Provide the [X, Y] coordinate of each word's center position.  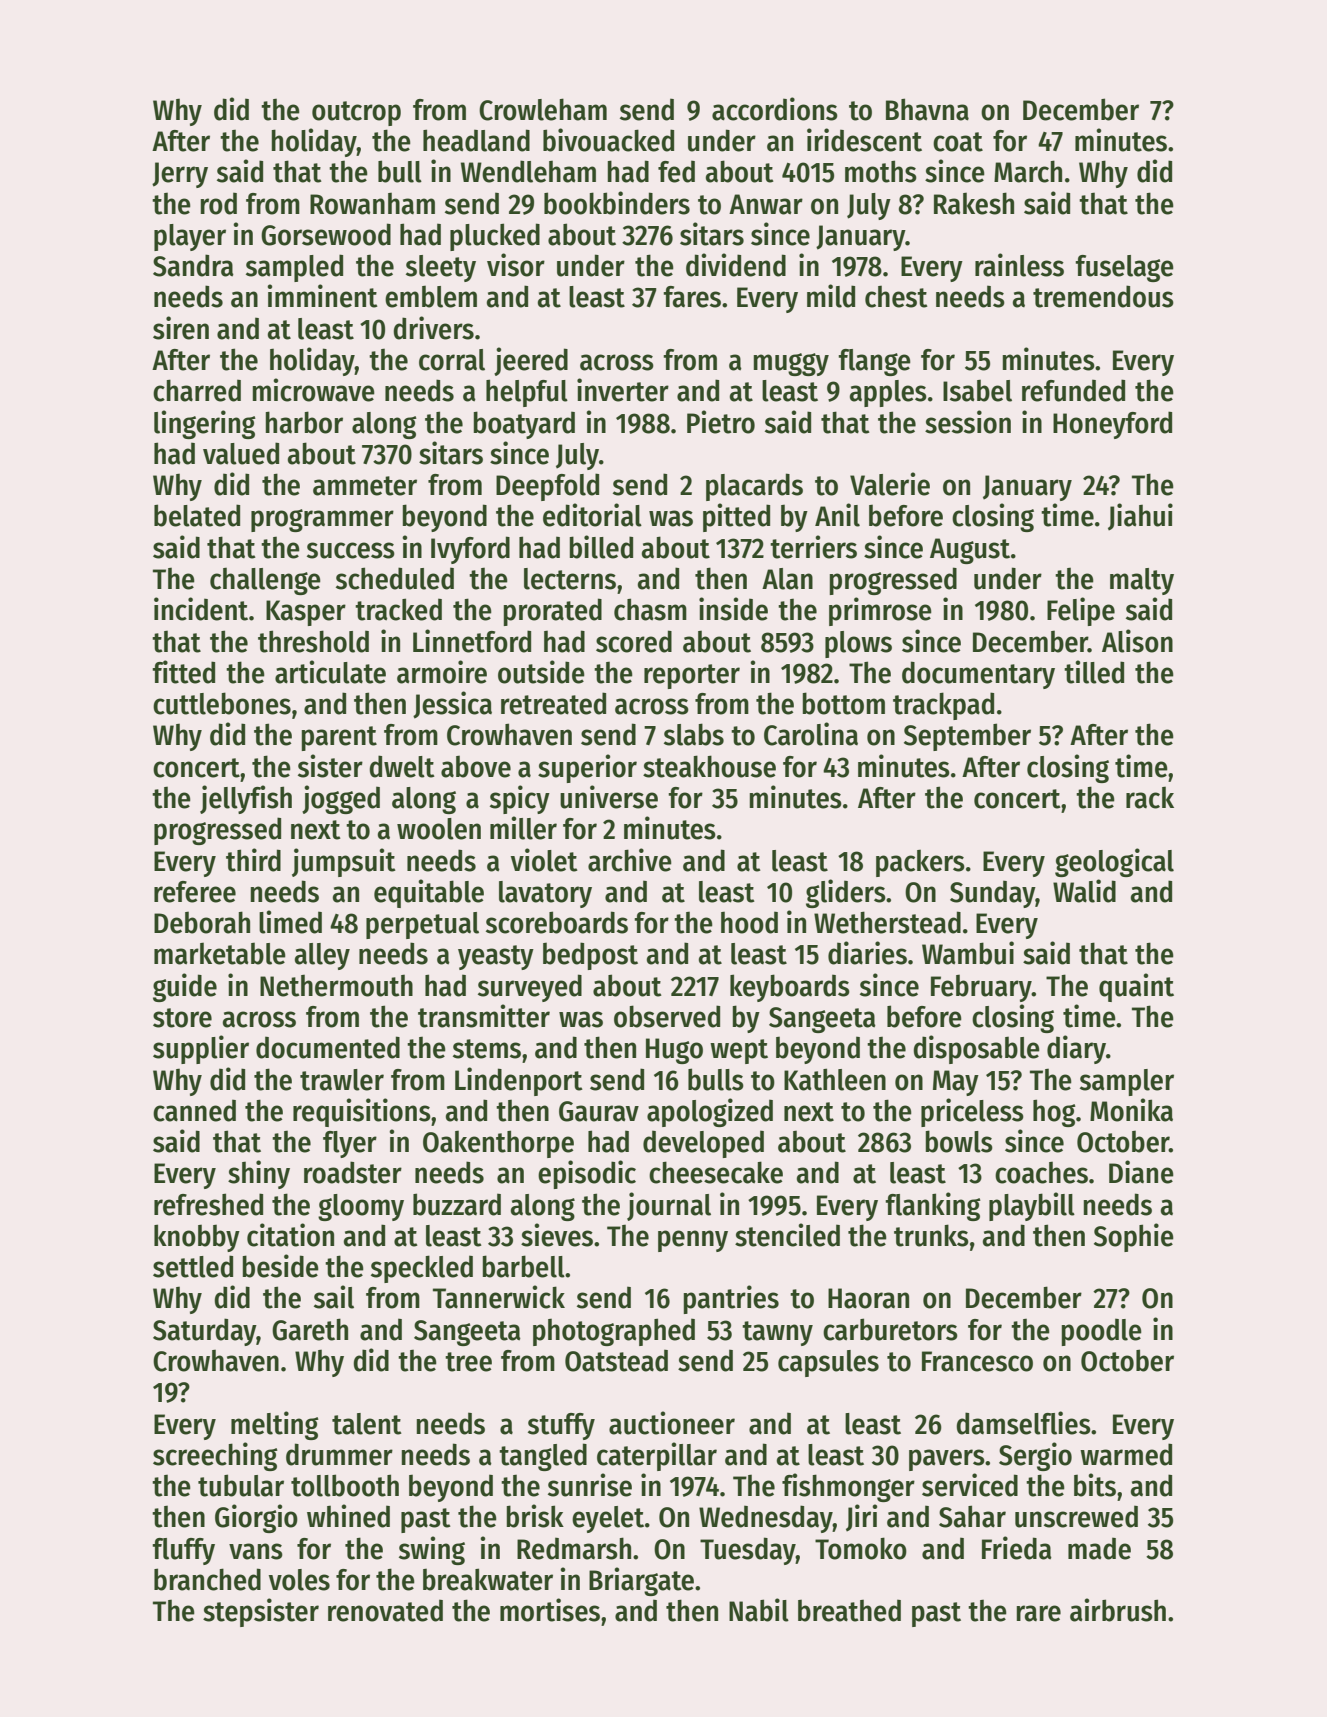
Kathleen [835, 1079]
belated [197, 515]
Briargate [641, 1581]
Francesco [977, 1361]
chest [896, 297]
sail [334, 1297]
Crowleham [543, 109]
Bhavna [927, 109]
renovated [385, 1610]
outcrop [356, 113]
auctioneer [672, 1423]
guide [185, 987]
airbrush [1118, 1610]
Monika [1131, 1110]
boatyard [524, 425]
